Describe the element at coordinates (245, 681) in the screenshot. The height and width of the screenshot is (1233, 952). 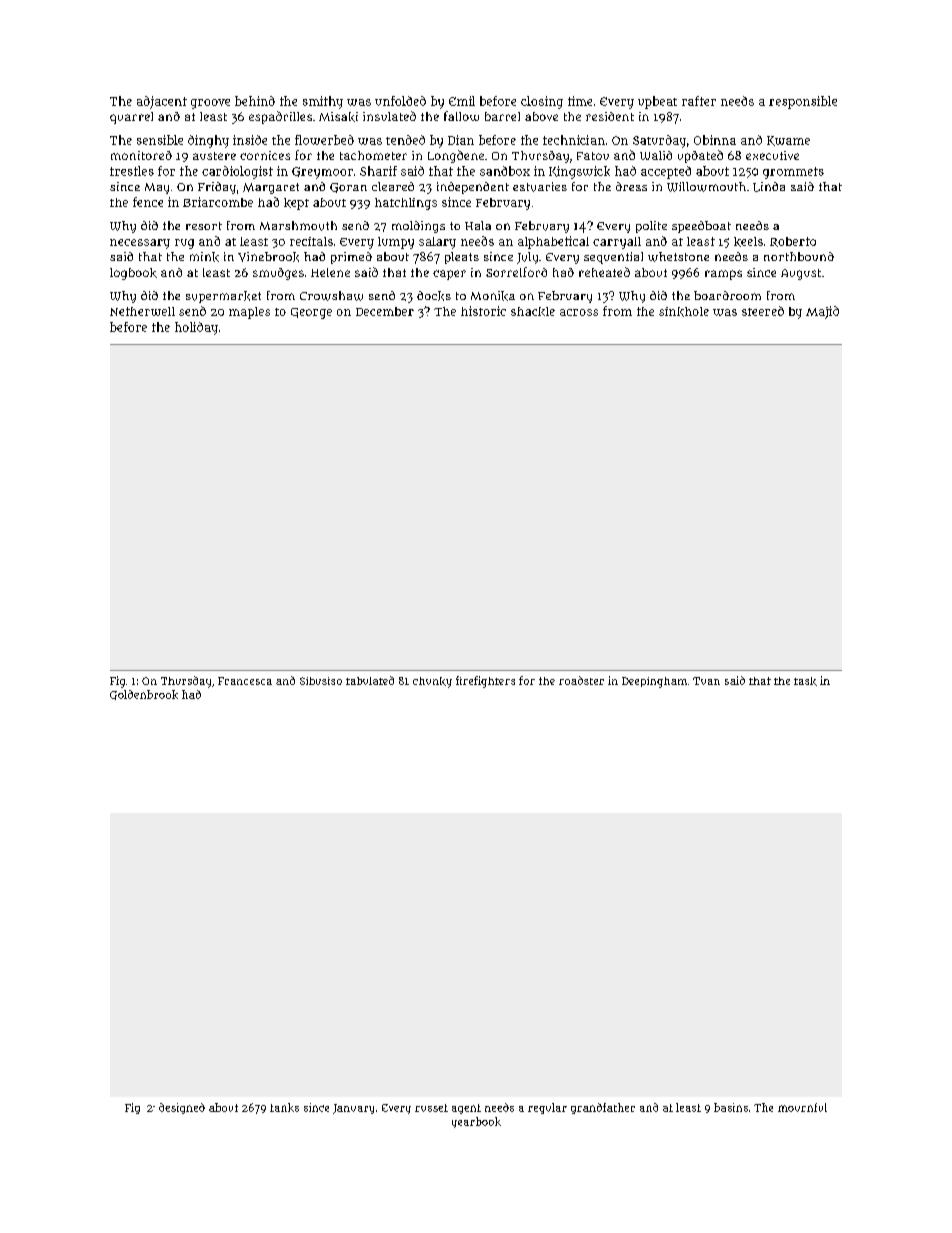
I see `Francesca` at that location.
